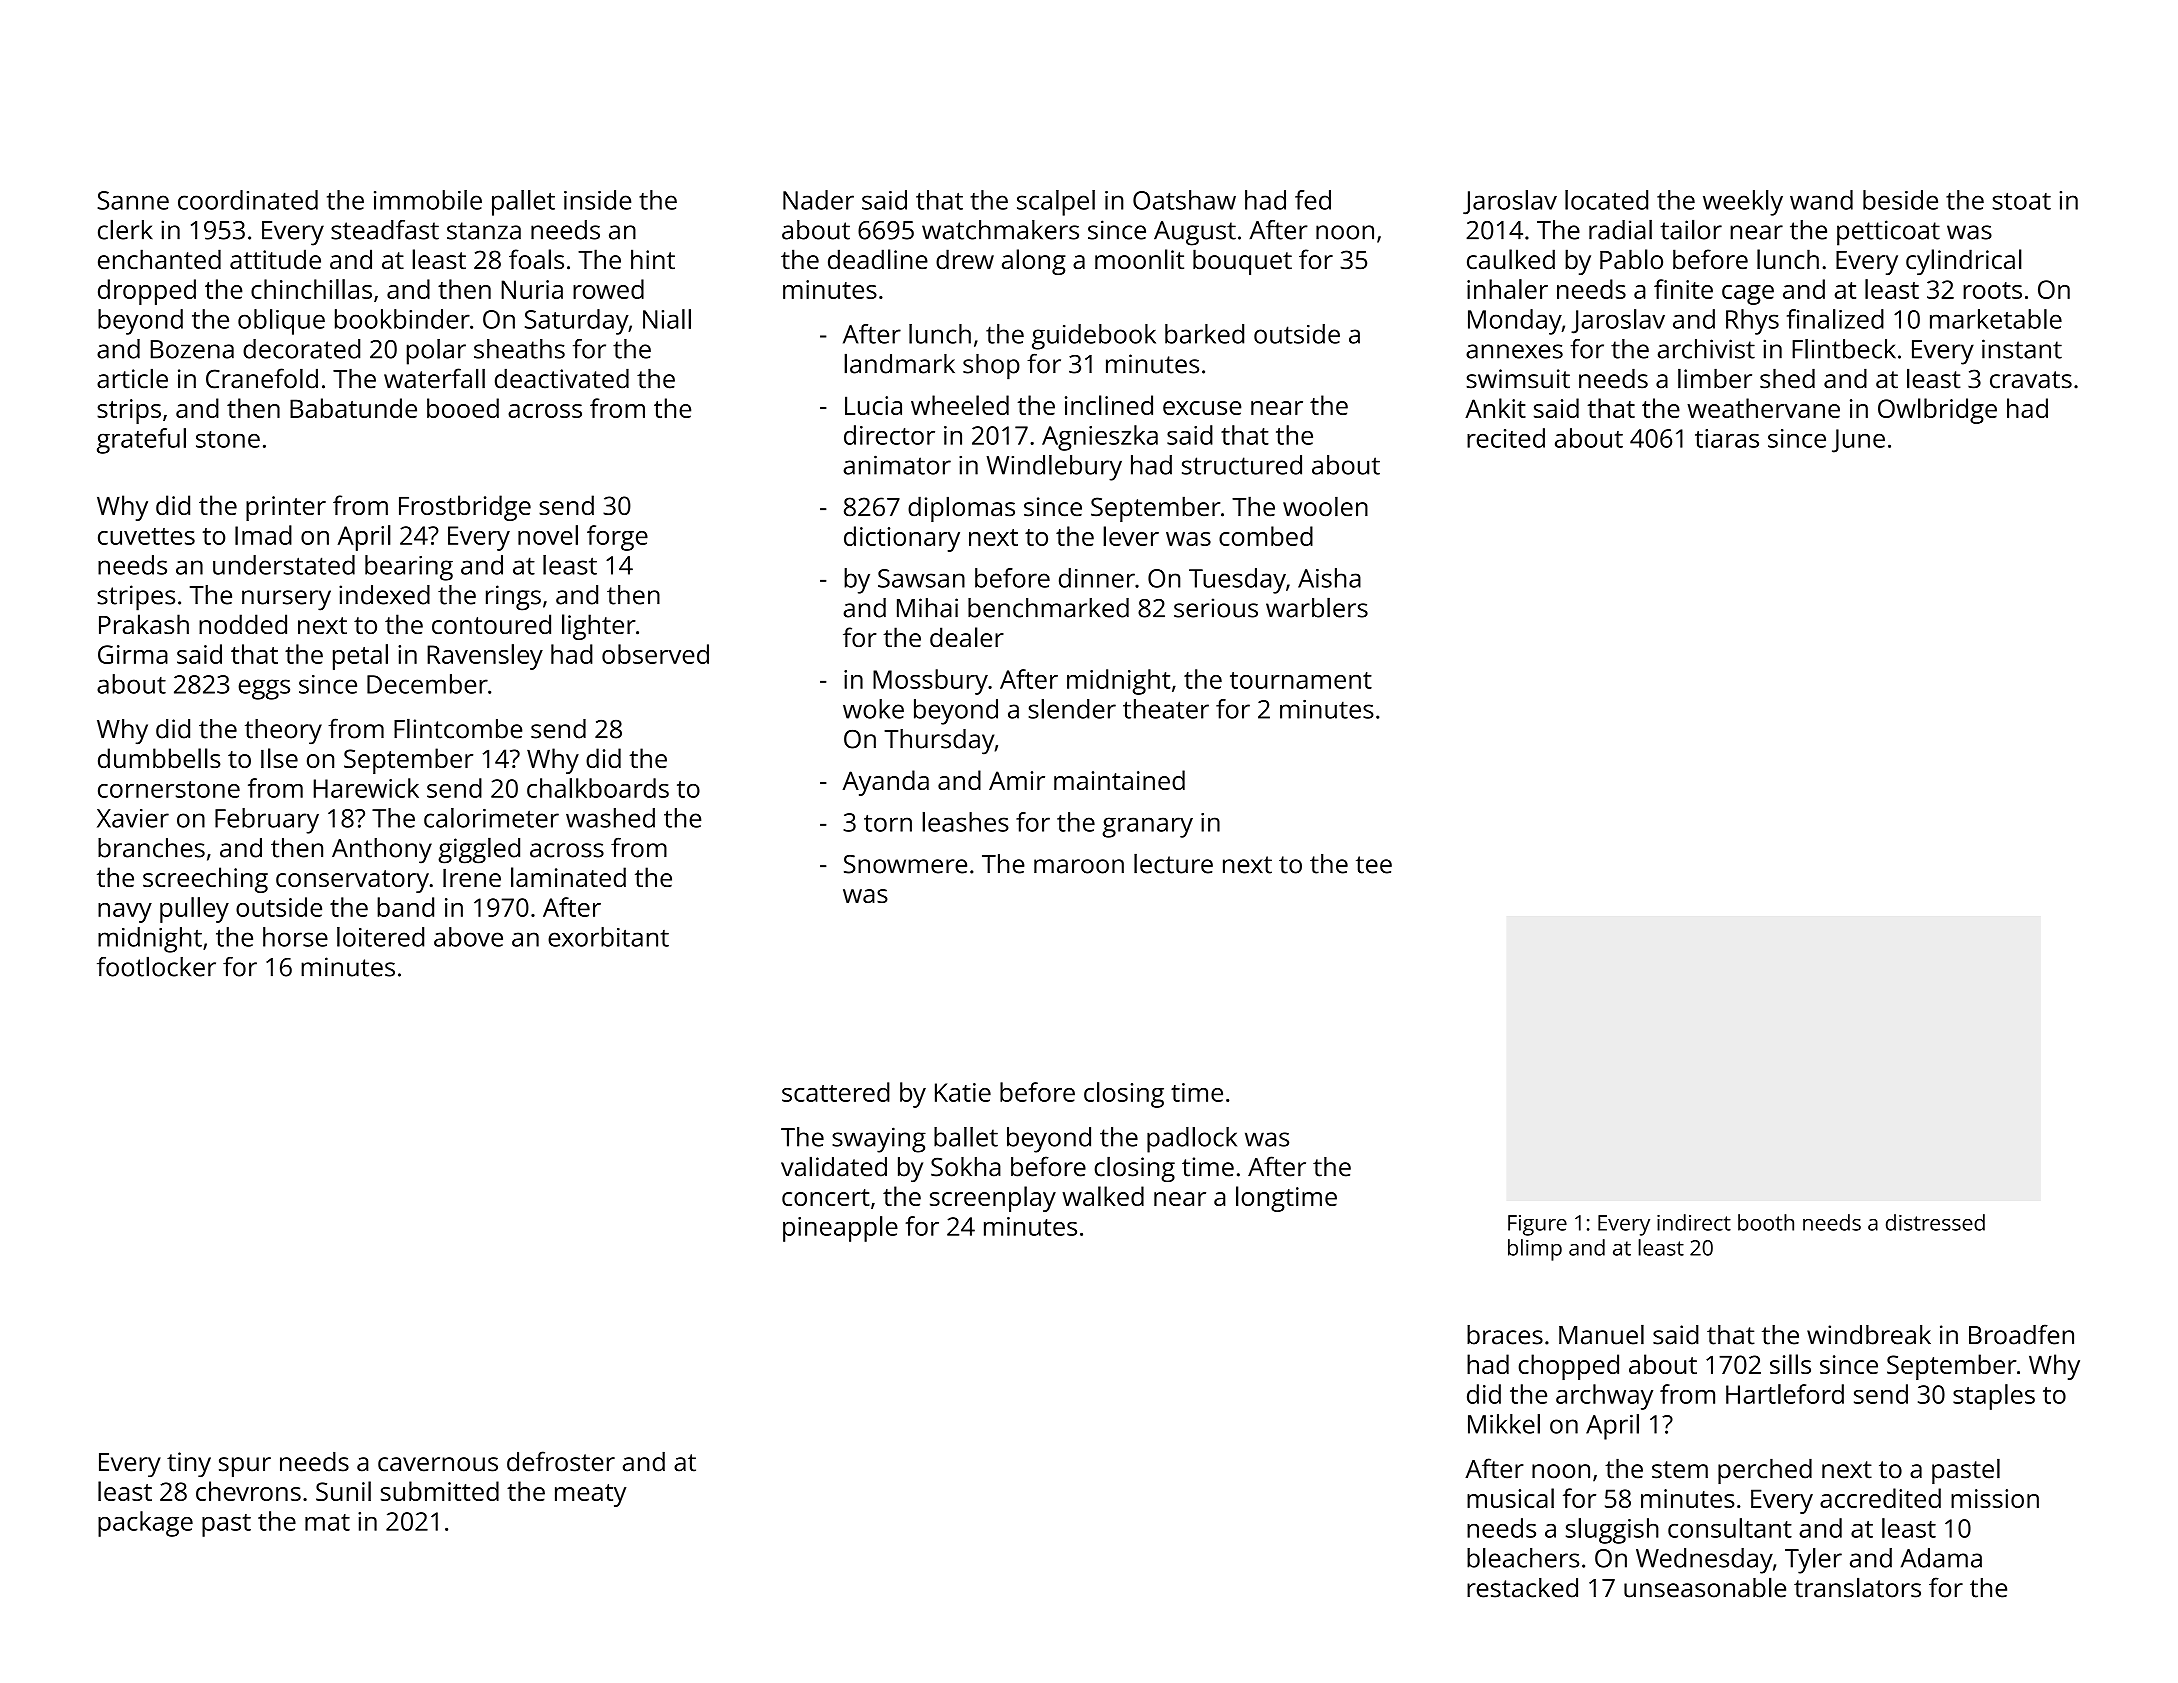 The image size is (2178, 1683). I want to click on warblers, so click(1317, 607).
